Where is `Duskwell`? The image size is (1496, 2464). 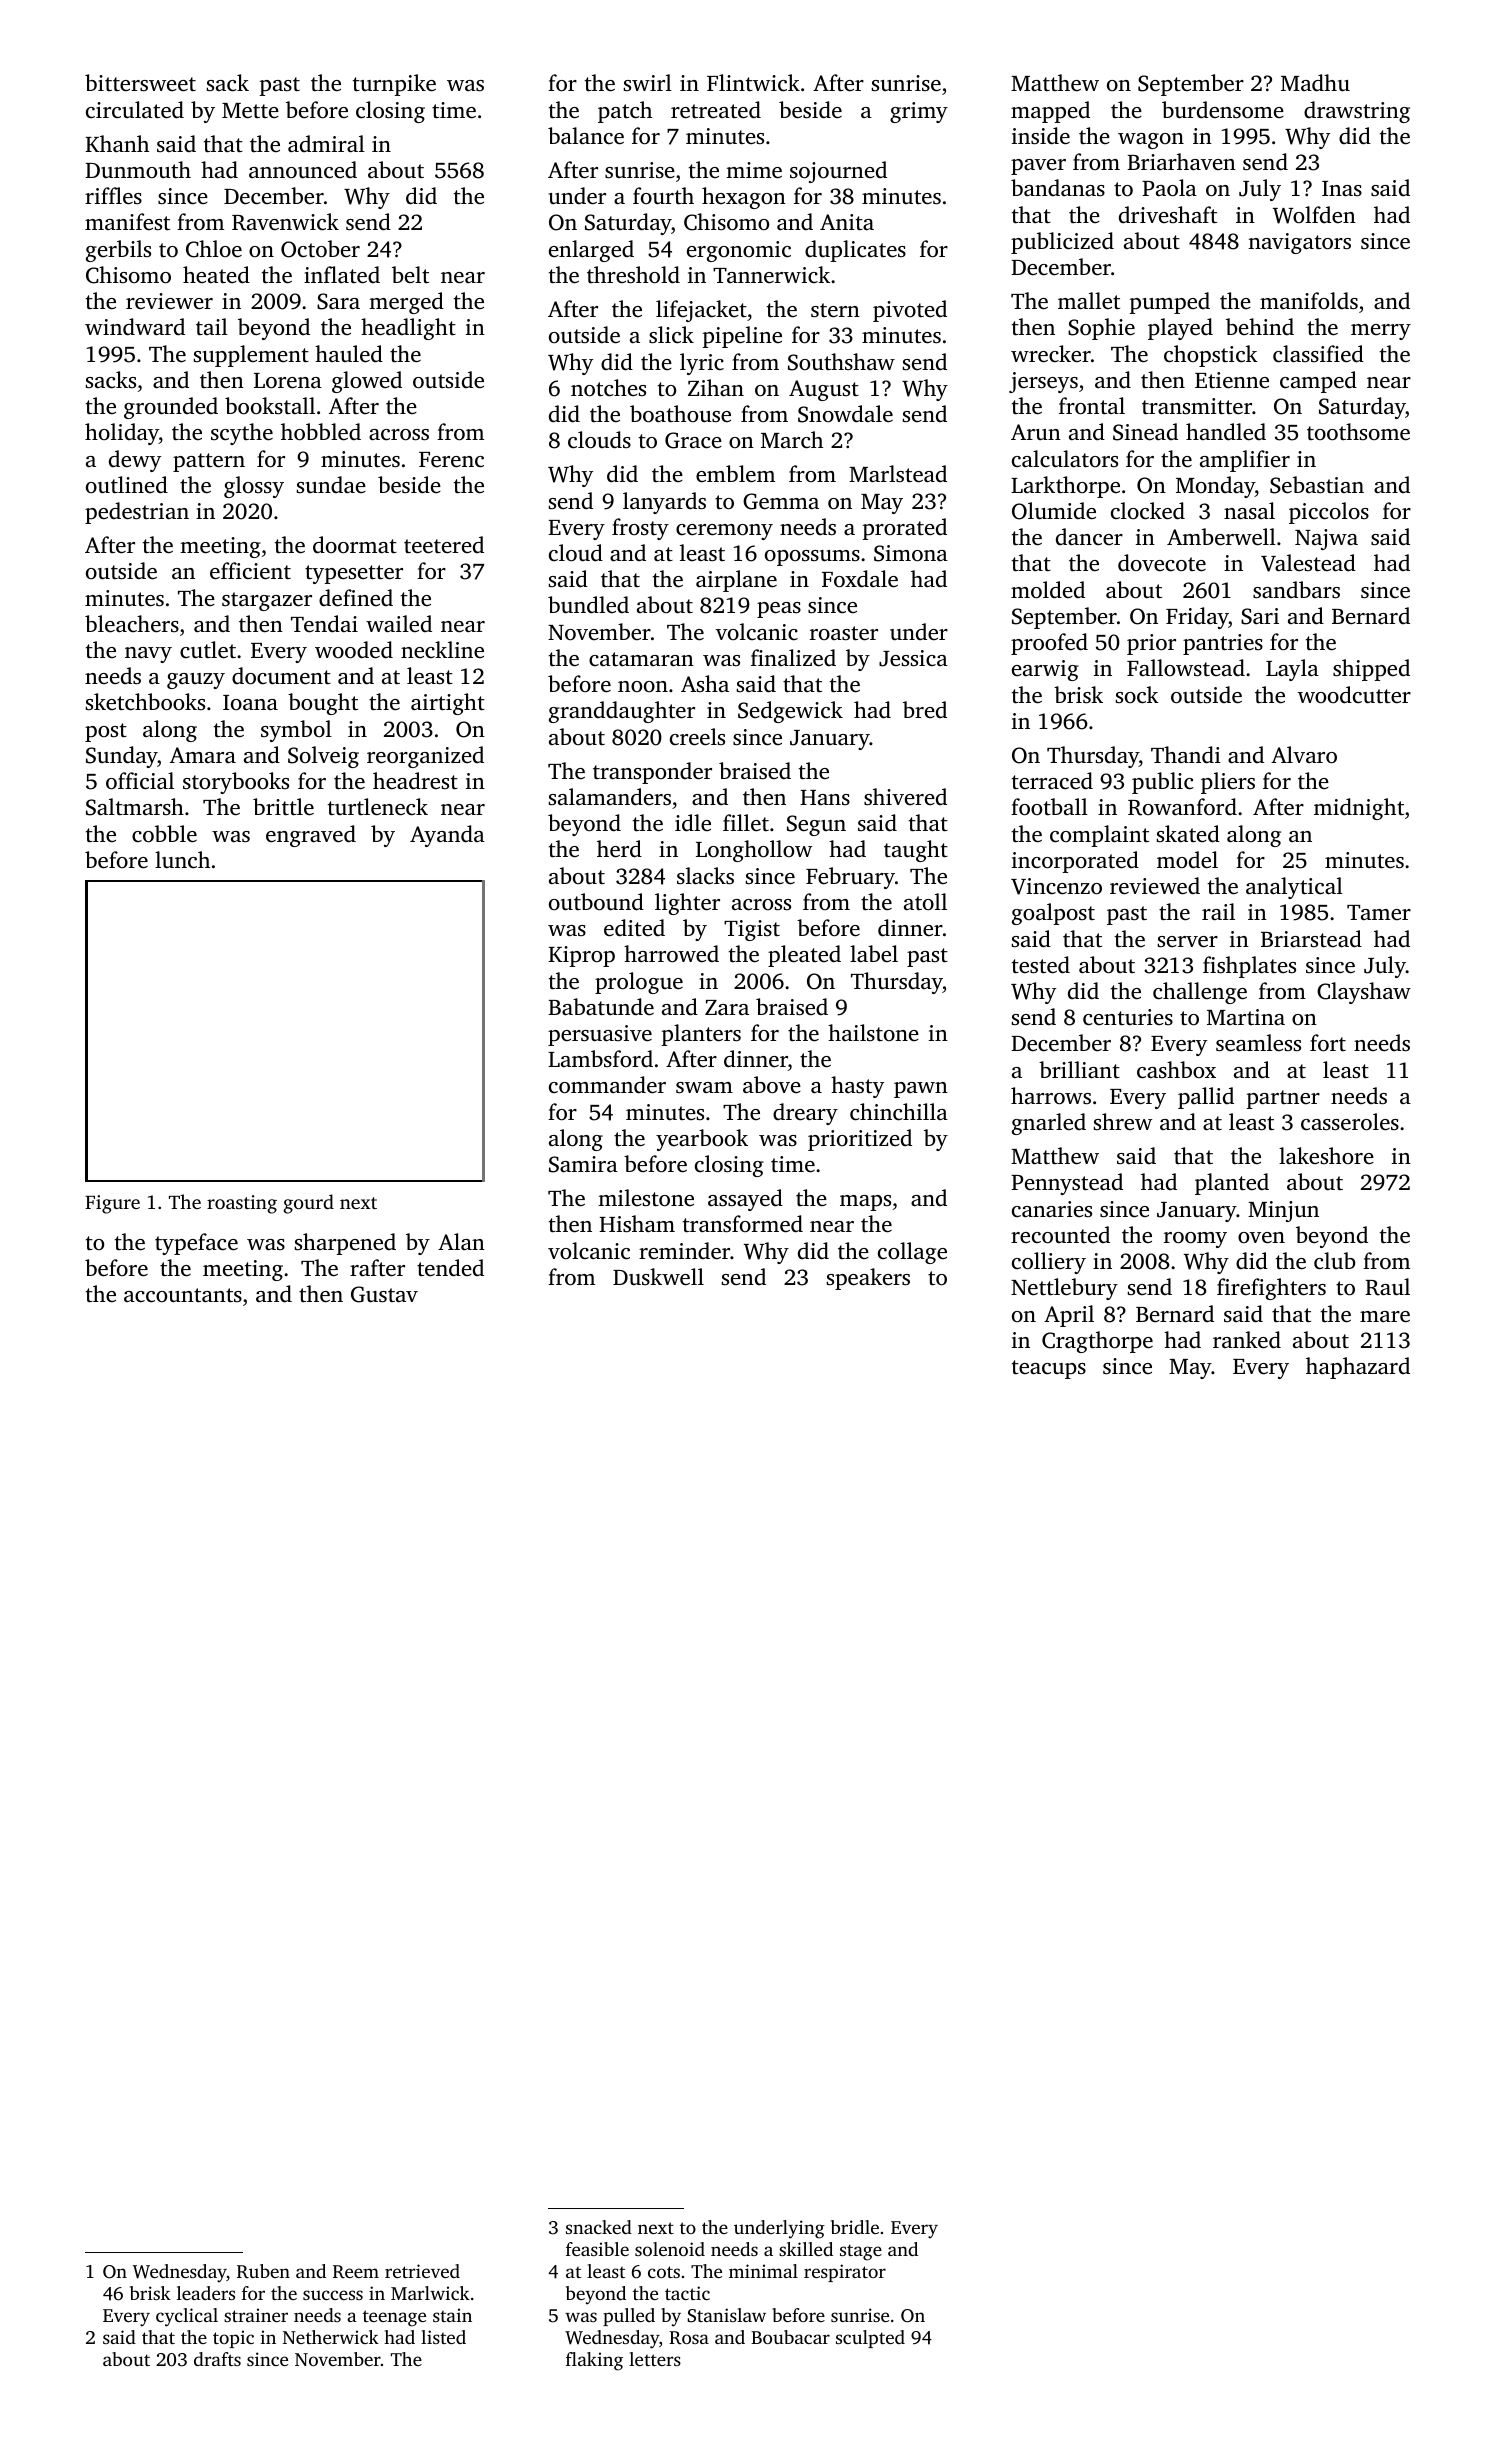 Duskwell is located at coordinates (658, 1277).
